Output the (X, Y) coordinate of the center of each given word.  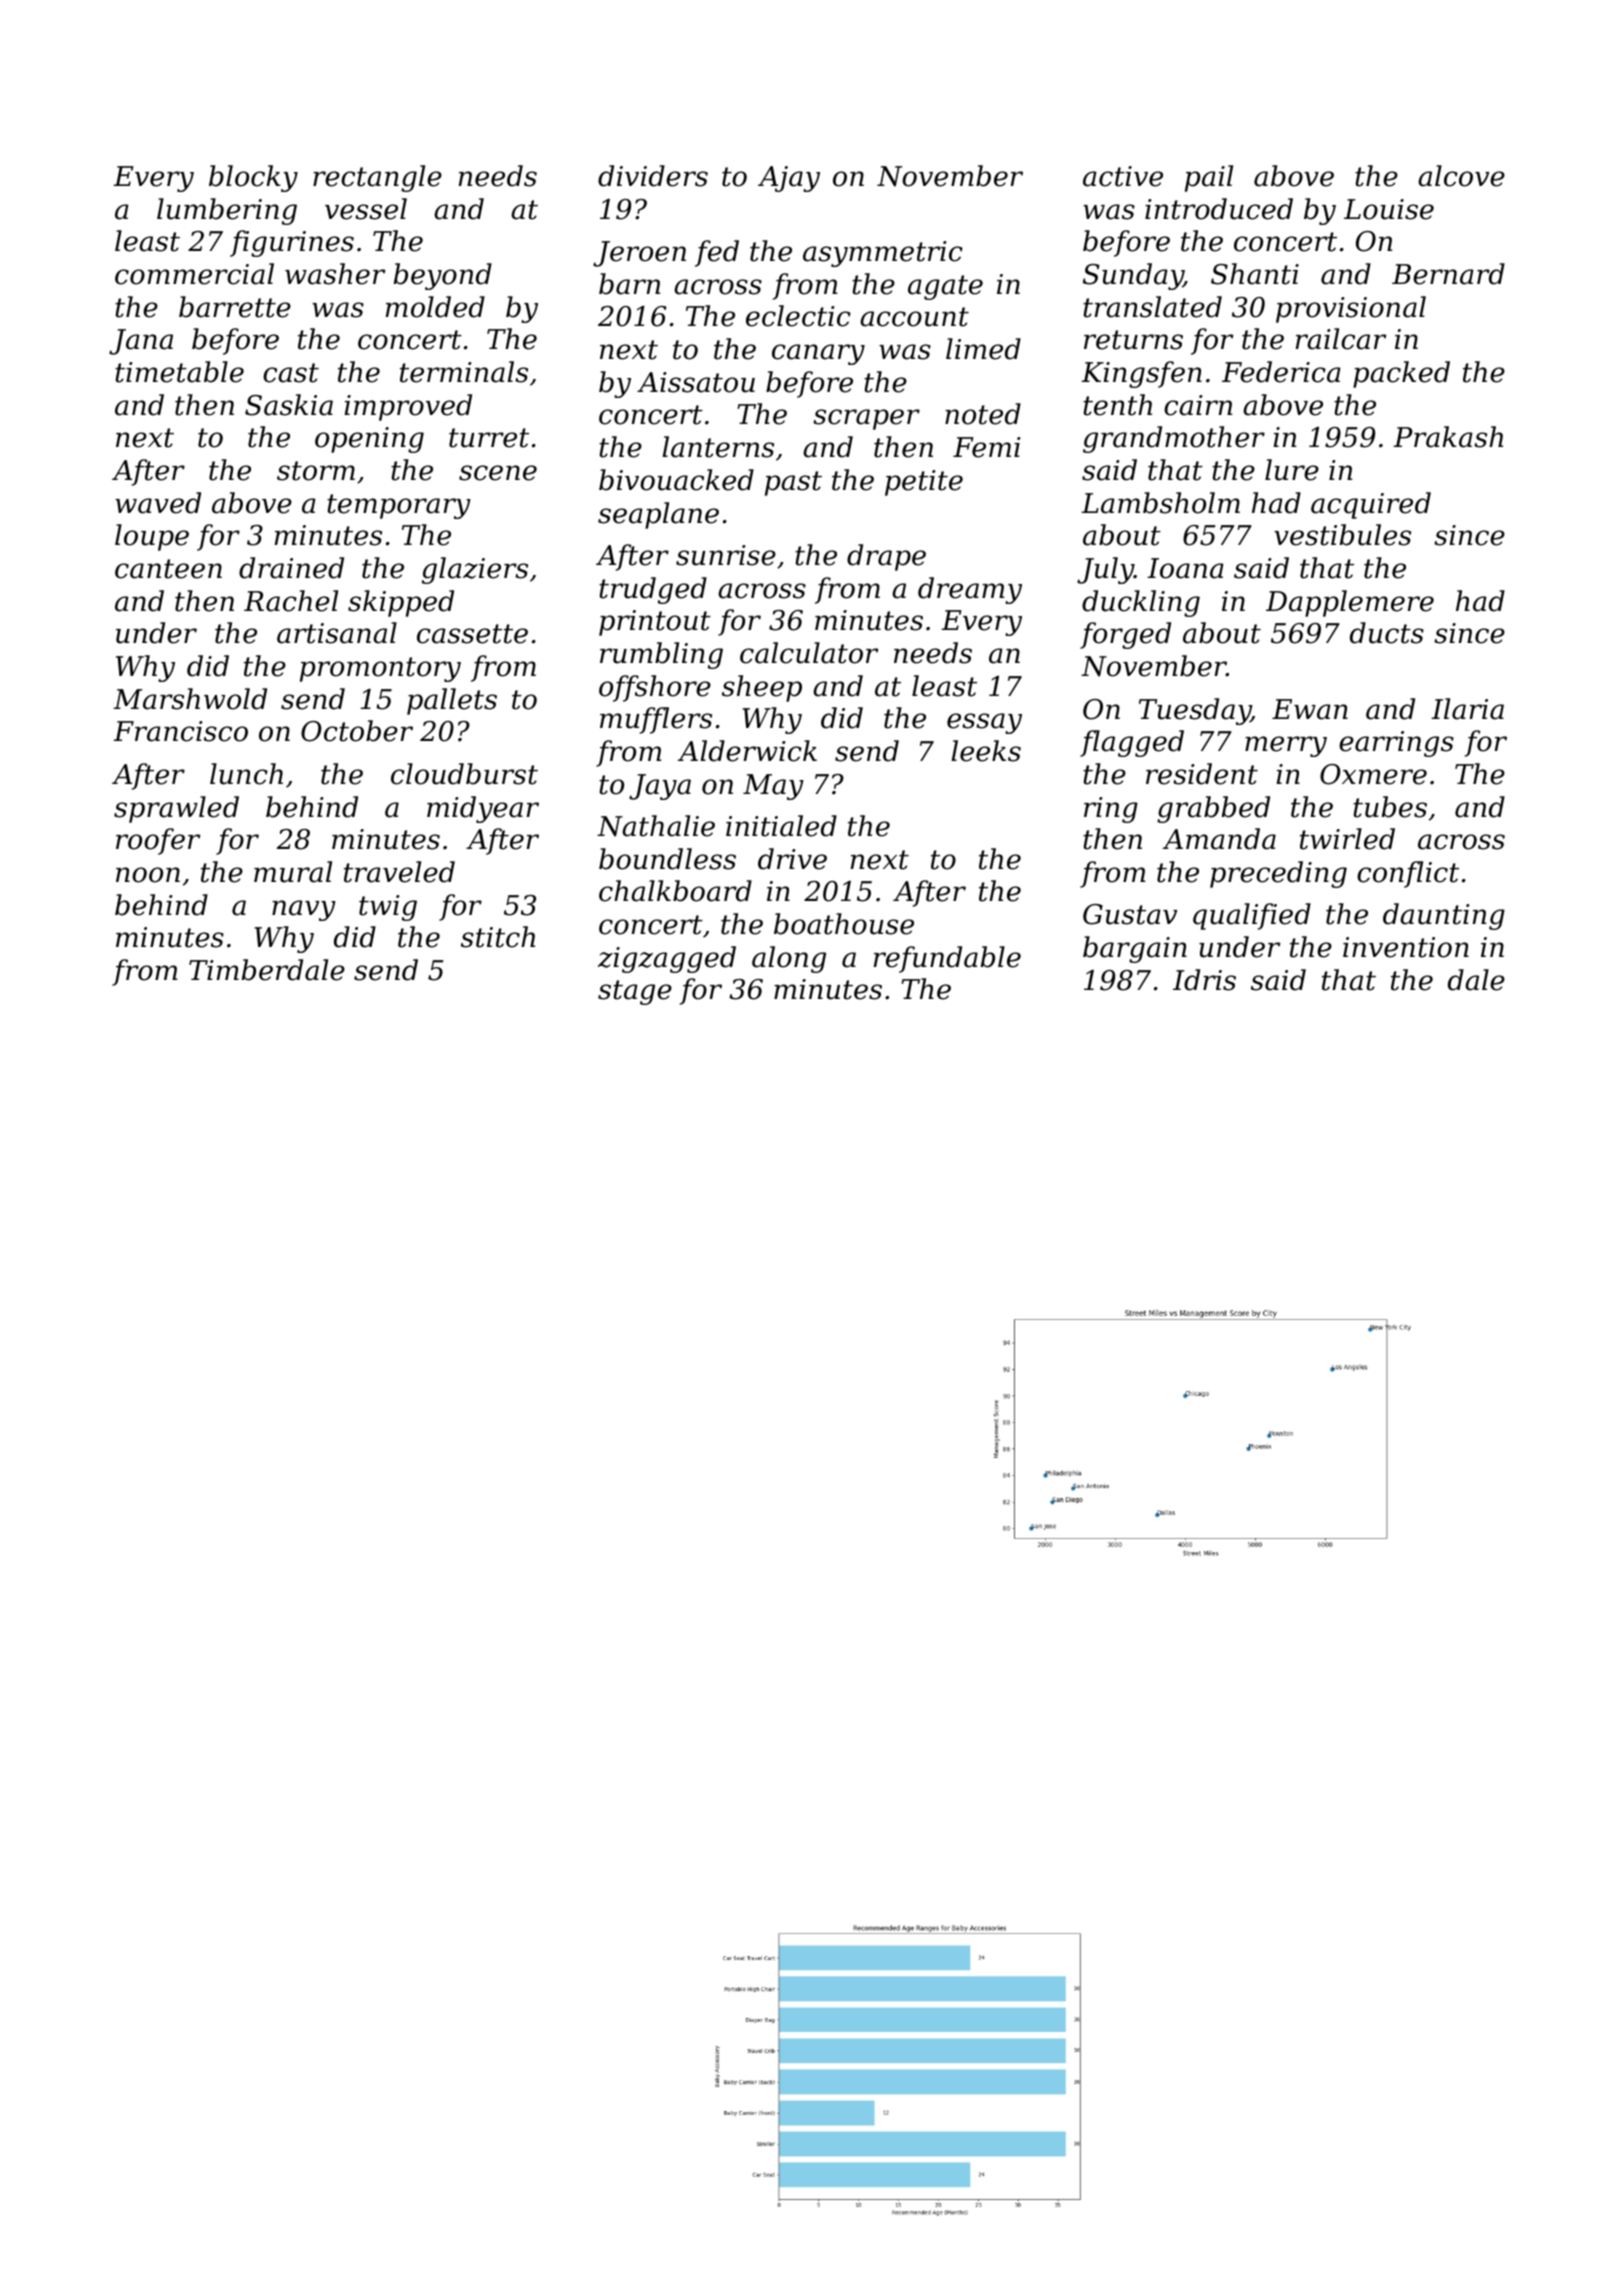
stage (635, 992)
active (1123, 176)
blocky (253, 178)
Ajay (789, 179)
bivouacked (676, 480)
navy (304, 910)
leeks (986, 751)
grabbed (1213, 809)
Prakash (1448, 437)
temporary (399, 506)
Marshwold (190, 699)
